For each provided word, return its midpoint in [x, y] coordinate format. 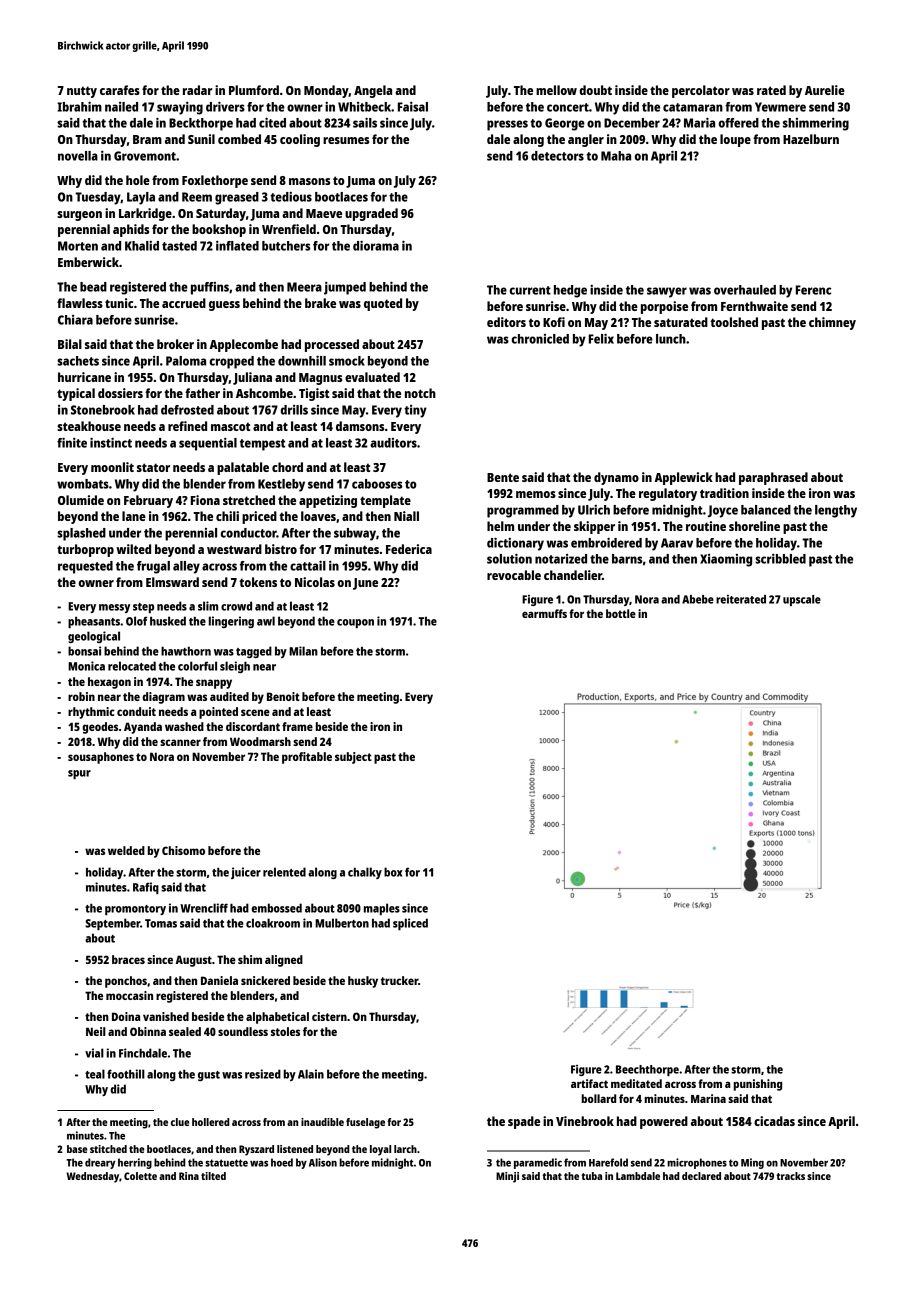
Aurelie [825, 90]
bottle [621, 613]
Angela [373, 91]
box [393, 872]
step [143, 608]
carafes [120, 90]
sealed [185, 1031]
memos [536, 494]
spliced [410, 924]
